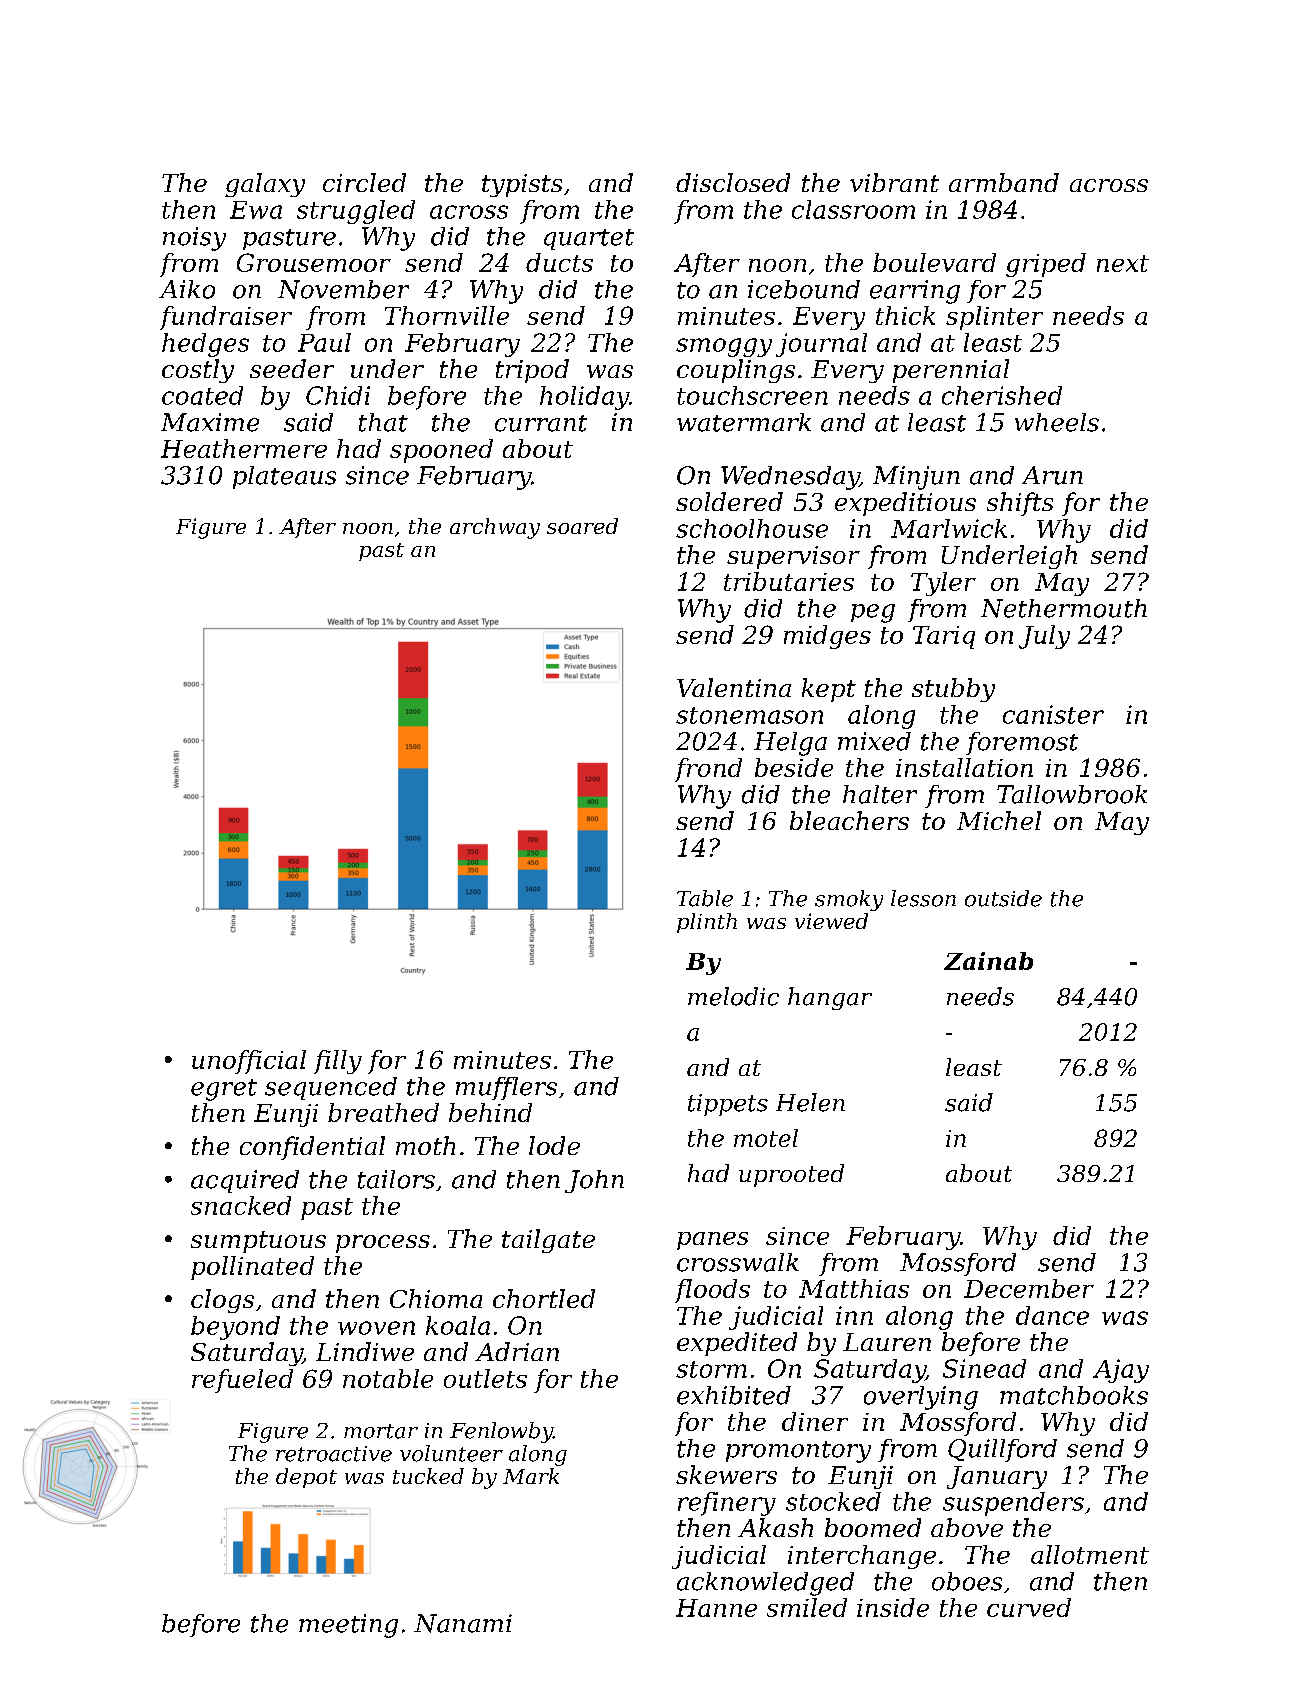 The height and width of the page is (1695, 1310). Describe the element at coordinates (490, 1112) in the page. I see `behind` at that location.
